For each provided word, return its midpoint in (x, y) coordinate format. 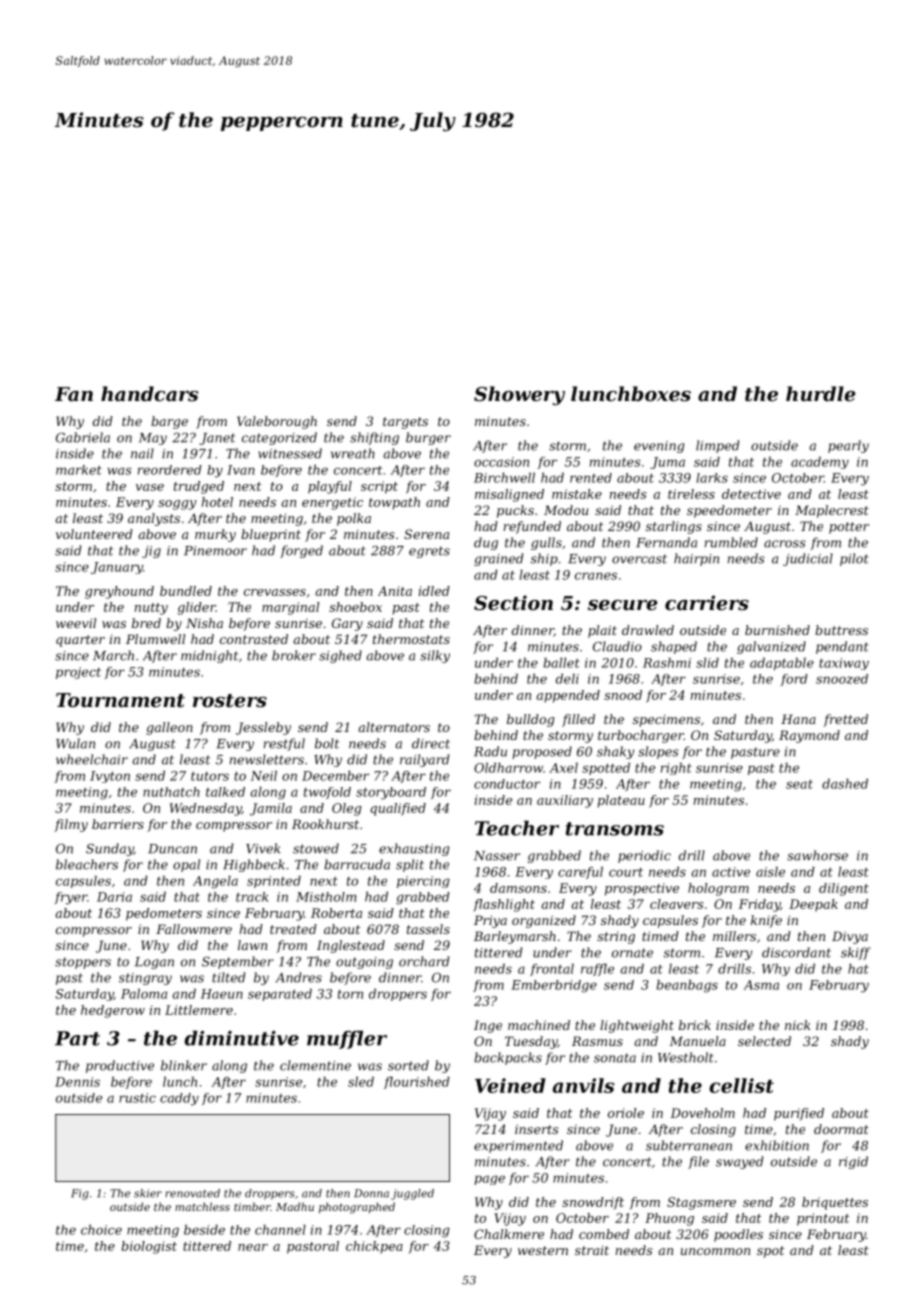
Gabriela (83, 437)
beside (204, 1230)
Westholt (686, 1057)
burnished (777, 630)
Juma (667, 463)
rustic (137, 1098)
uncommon (715, 1251)
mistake (577, 494)
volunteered (94, 534)
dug (486, 543)
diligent (844, 889)
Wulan (75, 743)
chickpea (374, 1247)
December (335, 776)
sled (361, 1082)
